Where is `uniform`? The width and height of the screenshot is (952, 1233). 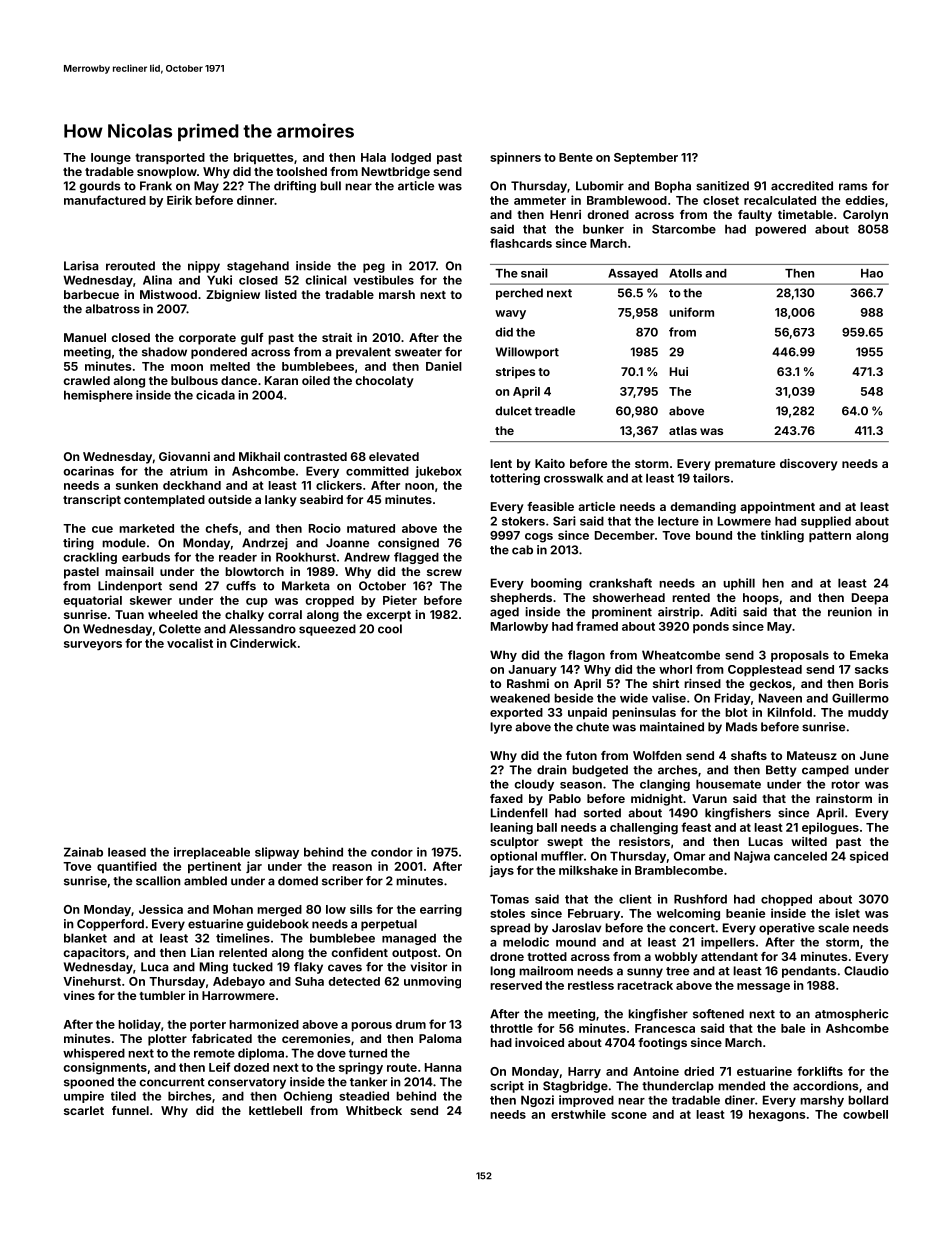
uniform is located at coordinates (691, 312).
